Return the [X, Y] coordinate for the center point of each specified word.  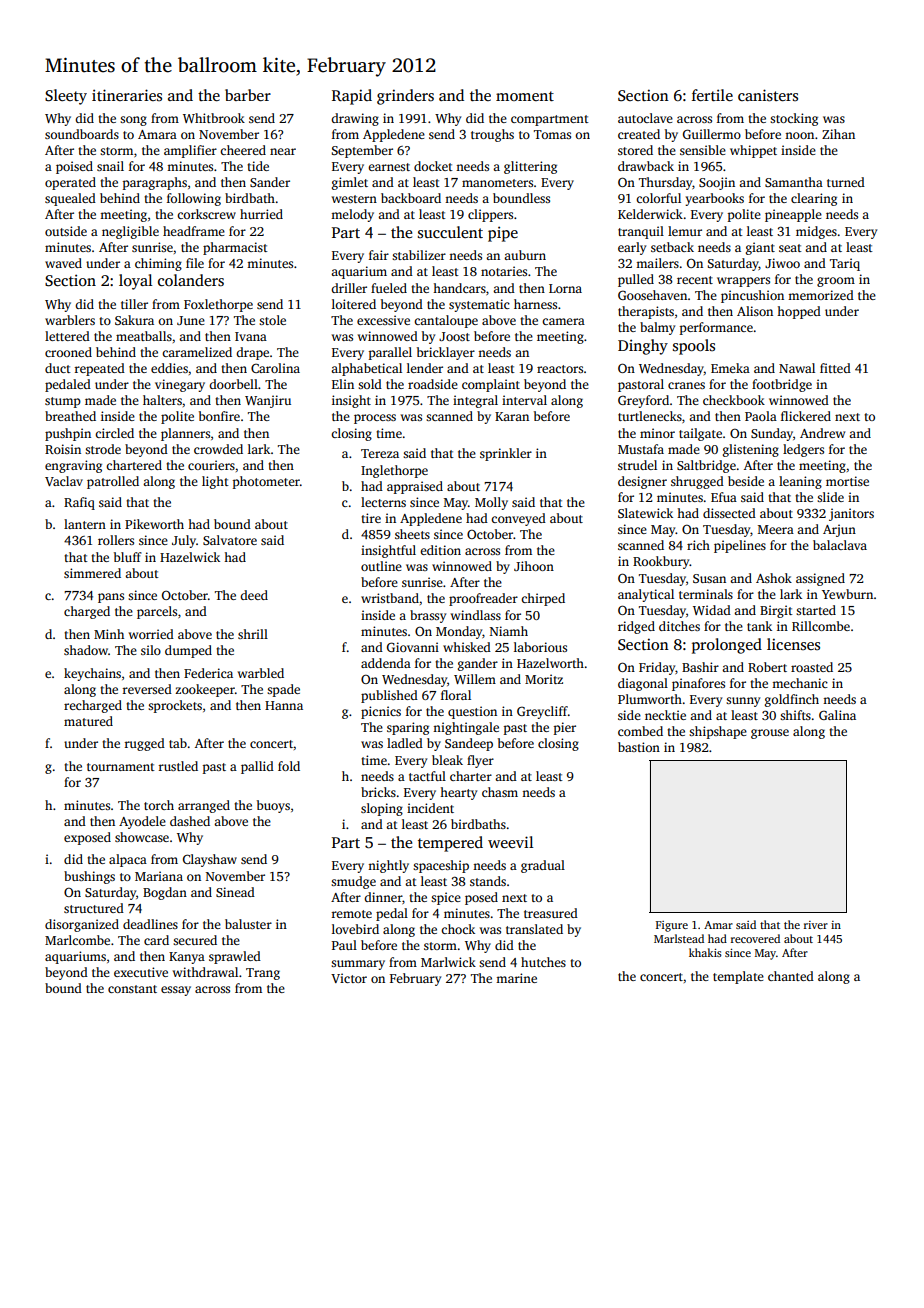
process [375, 419]
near [283, 151]
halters [162, 400]
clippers [490, 215]
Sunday [772, 434]
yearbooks [714, 199]
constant [132, 989]
